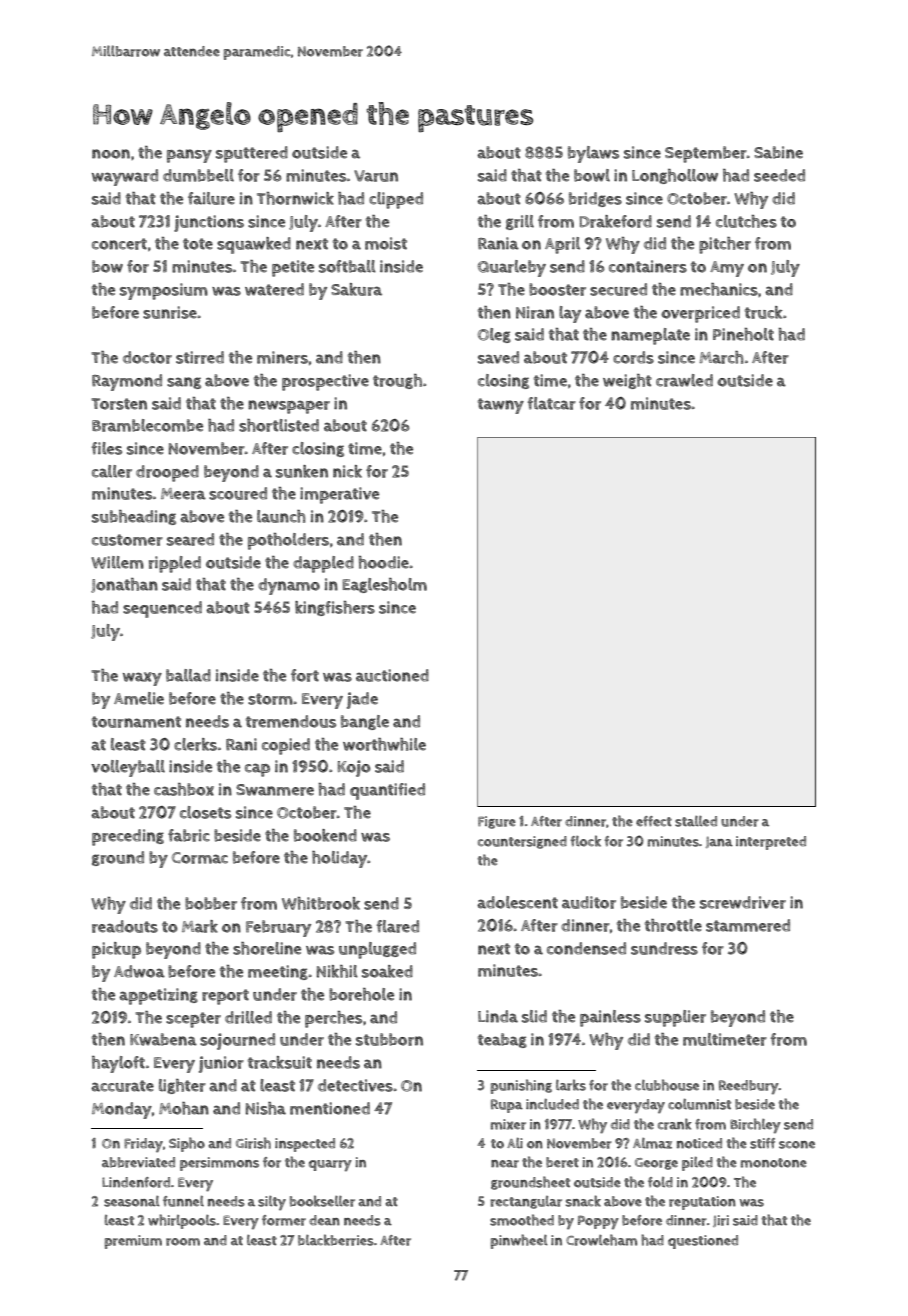 This screenshot has width=908, height=1316. Describe the element at coordinates (519, 1241) in the screenshot. I see `pinwheel` at that location.
